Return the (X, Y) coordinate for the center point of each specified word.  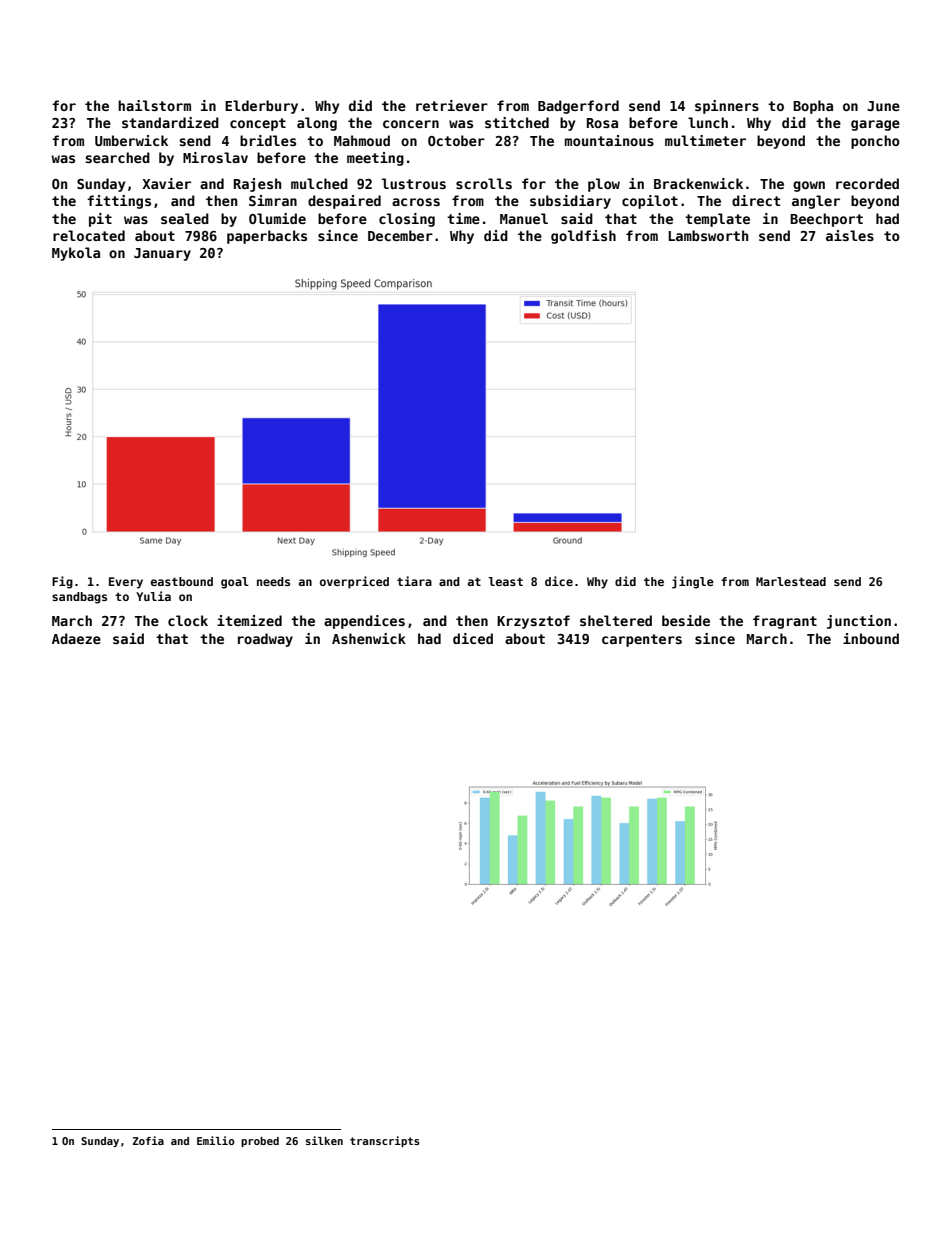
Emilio (216, 1140)
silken (324, 1140)
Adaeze (76, 638)
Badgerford (578, 107)
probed (260, 1142)
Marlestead (791, 581)
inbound (871, 638)
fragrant (785, 622)
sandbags (79, 598)
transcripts (385, 1141)
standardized (170, 122)
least (506, 581)
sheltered (616, 620)
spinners (727, 107)
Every (126, 583)
